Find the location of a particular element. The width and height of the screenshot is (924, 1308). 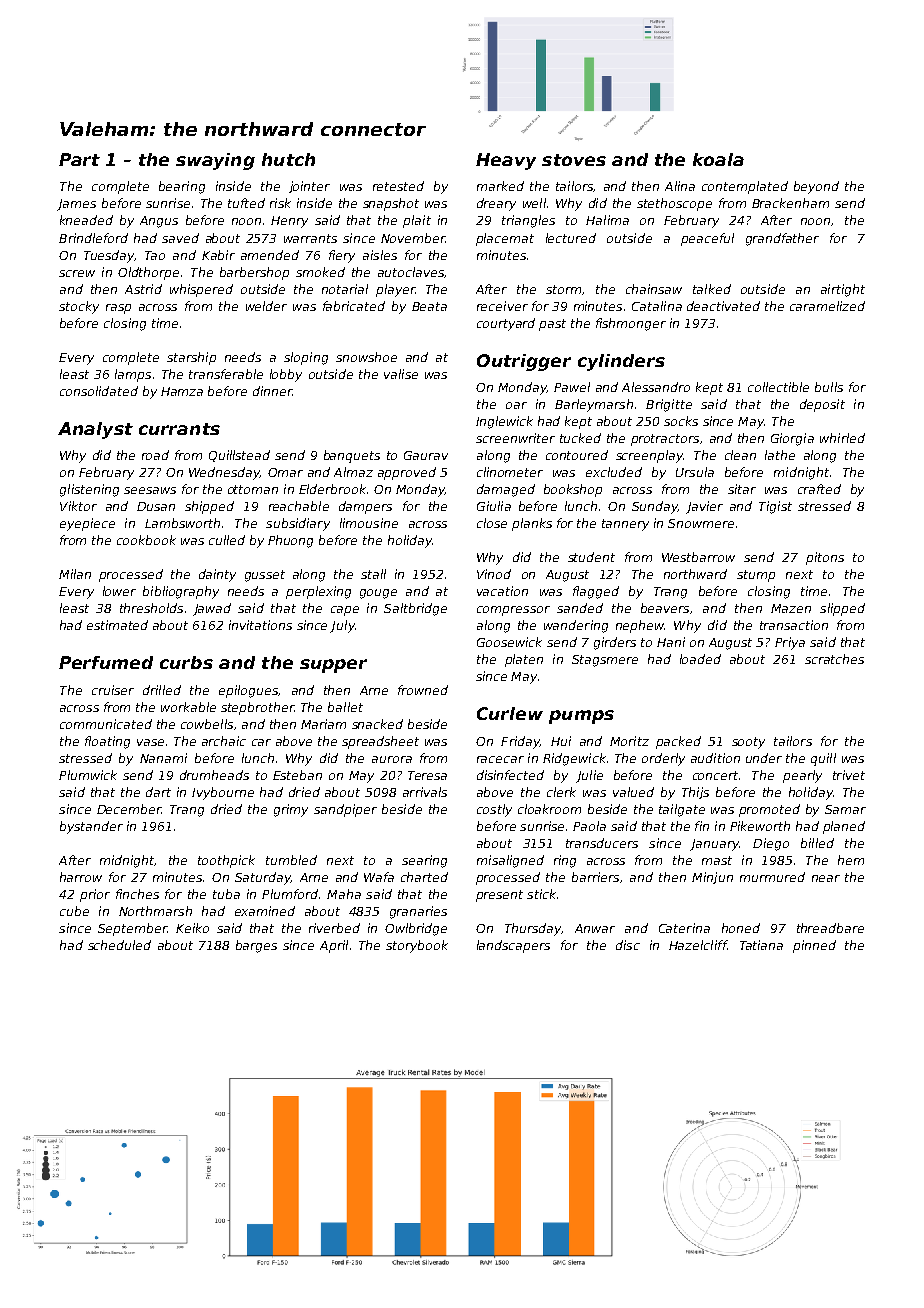

Hazelcliff is located at coordinates (698, 945).
